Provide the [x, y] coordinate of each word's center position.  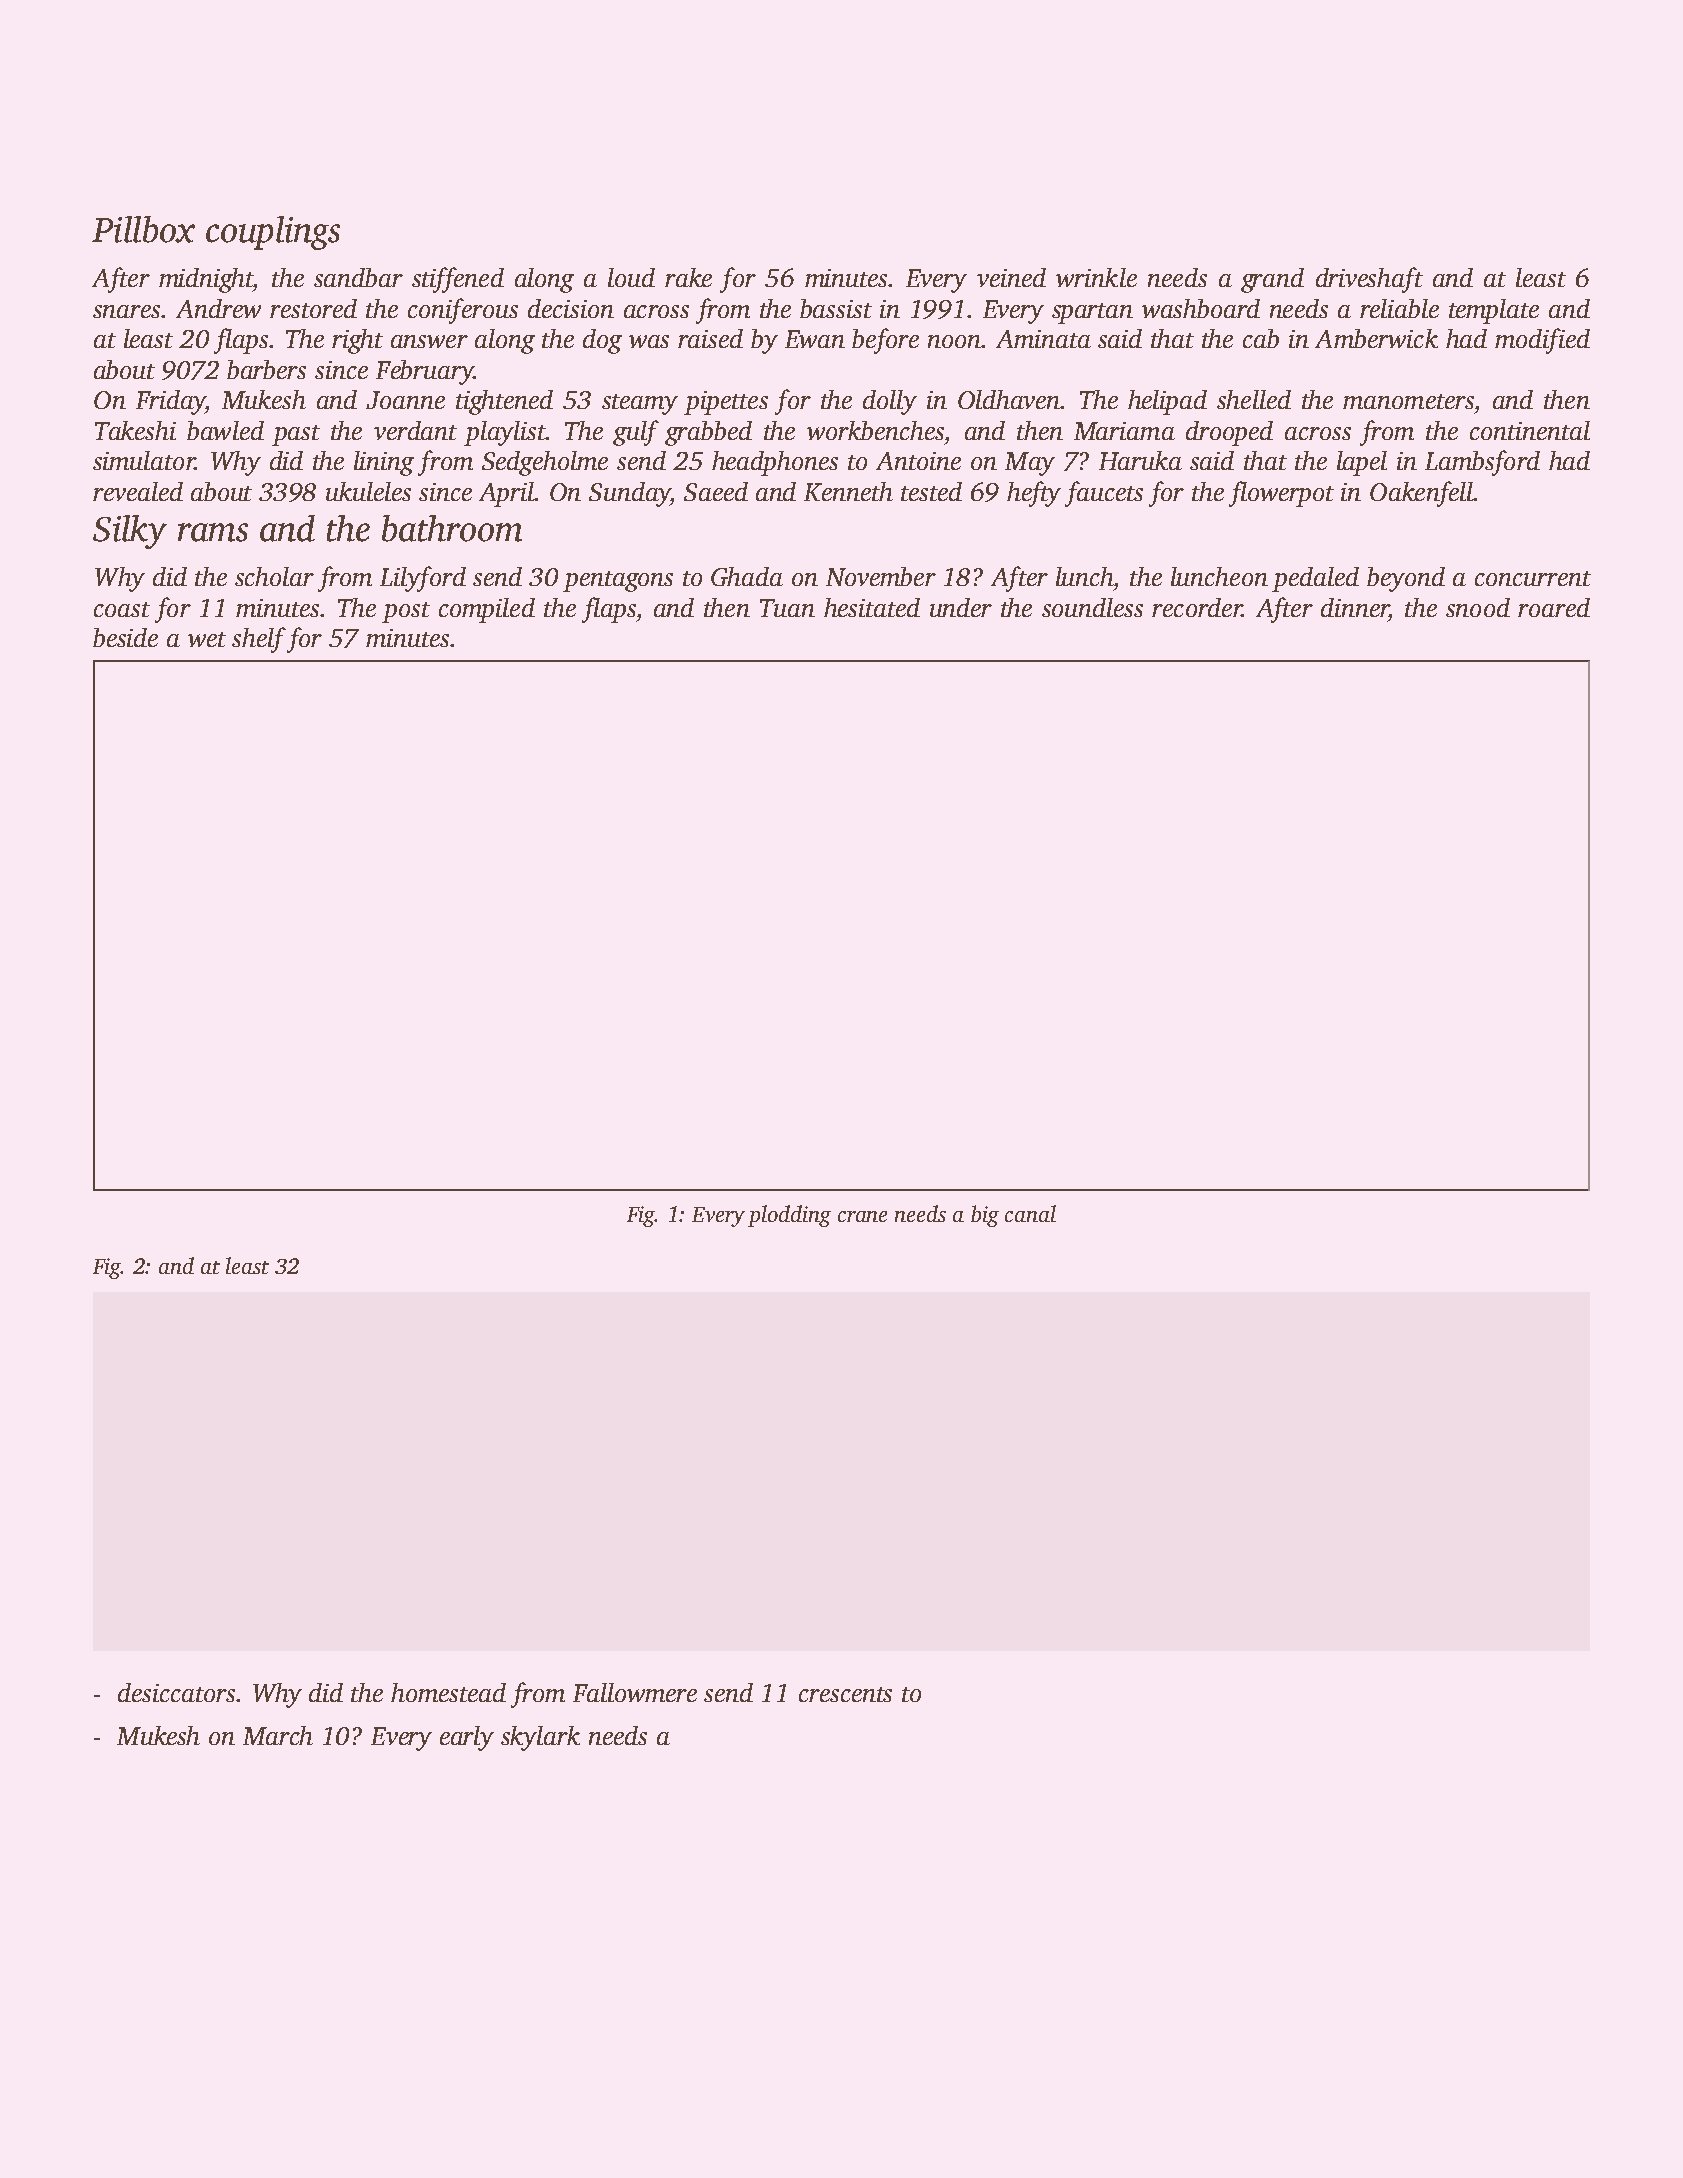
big [985, 1216]
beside [125, 637]
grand [1272, 280]
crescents [845, 1694]
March [278, 1735]
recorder [1197, 607]
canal [1030, 1213]
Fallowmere [635, 1692]
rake [688, 277]
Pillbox [143, 229]
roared [1554, 607]
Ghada [747, 576]
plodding [789, 1216]
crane [862, 1216]
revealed [138, 491]
